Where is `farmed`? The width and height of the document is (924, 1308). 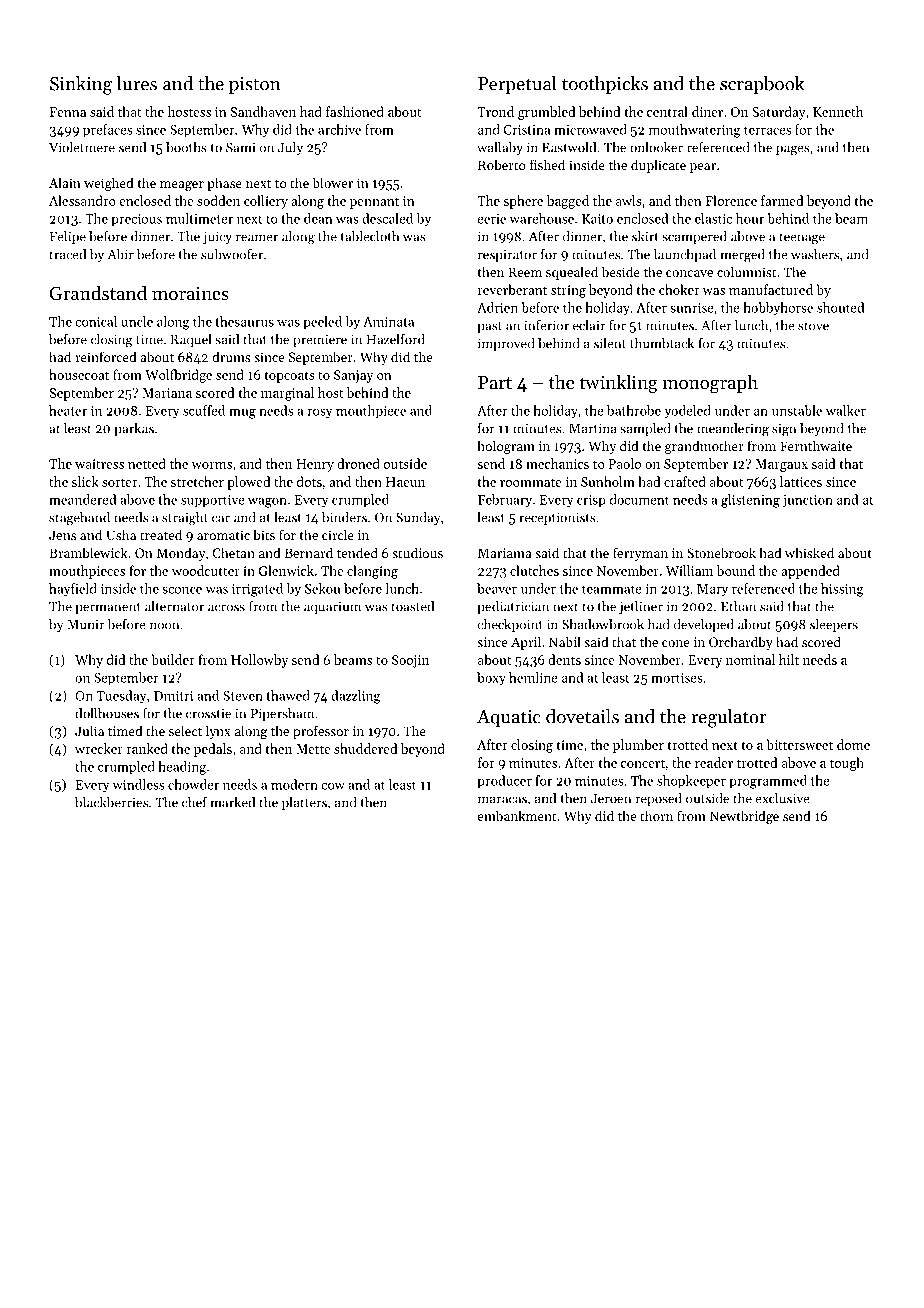
farmed is located at coordinates (782, 200).
